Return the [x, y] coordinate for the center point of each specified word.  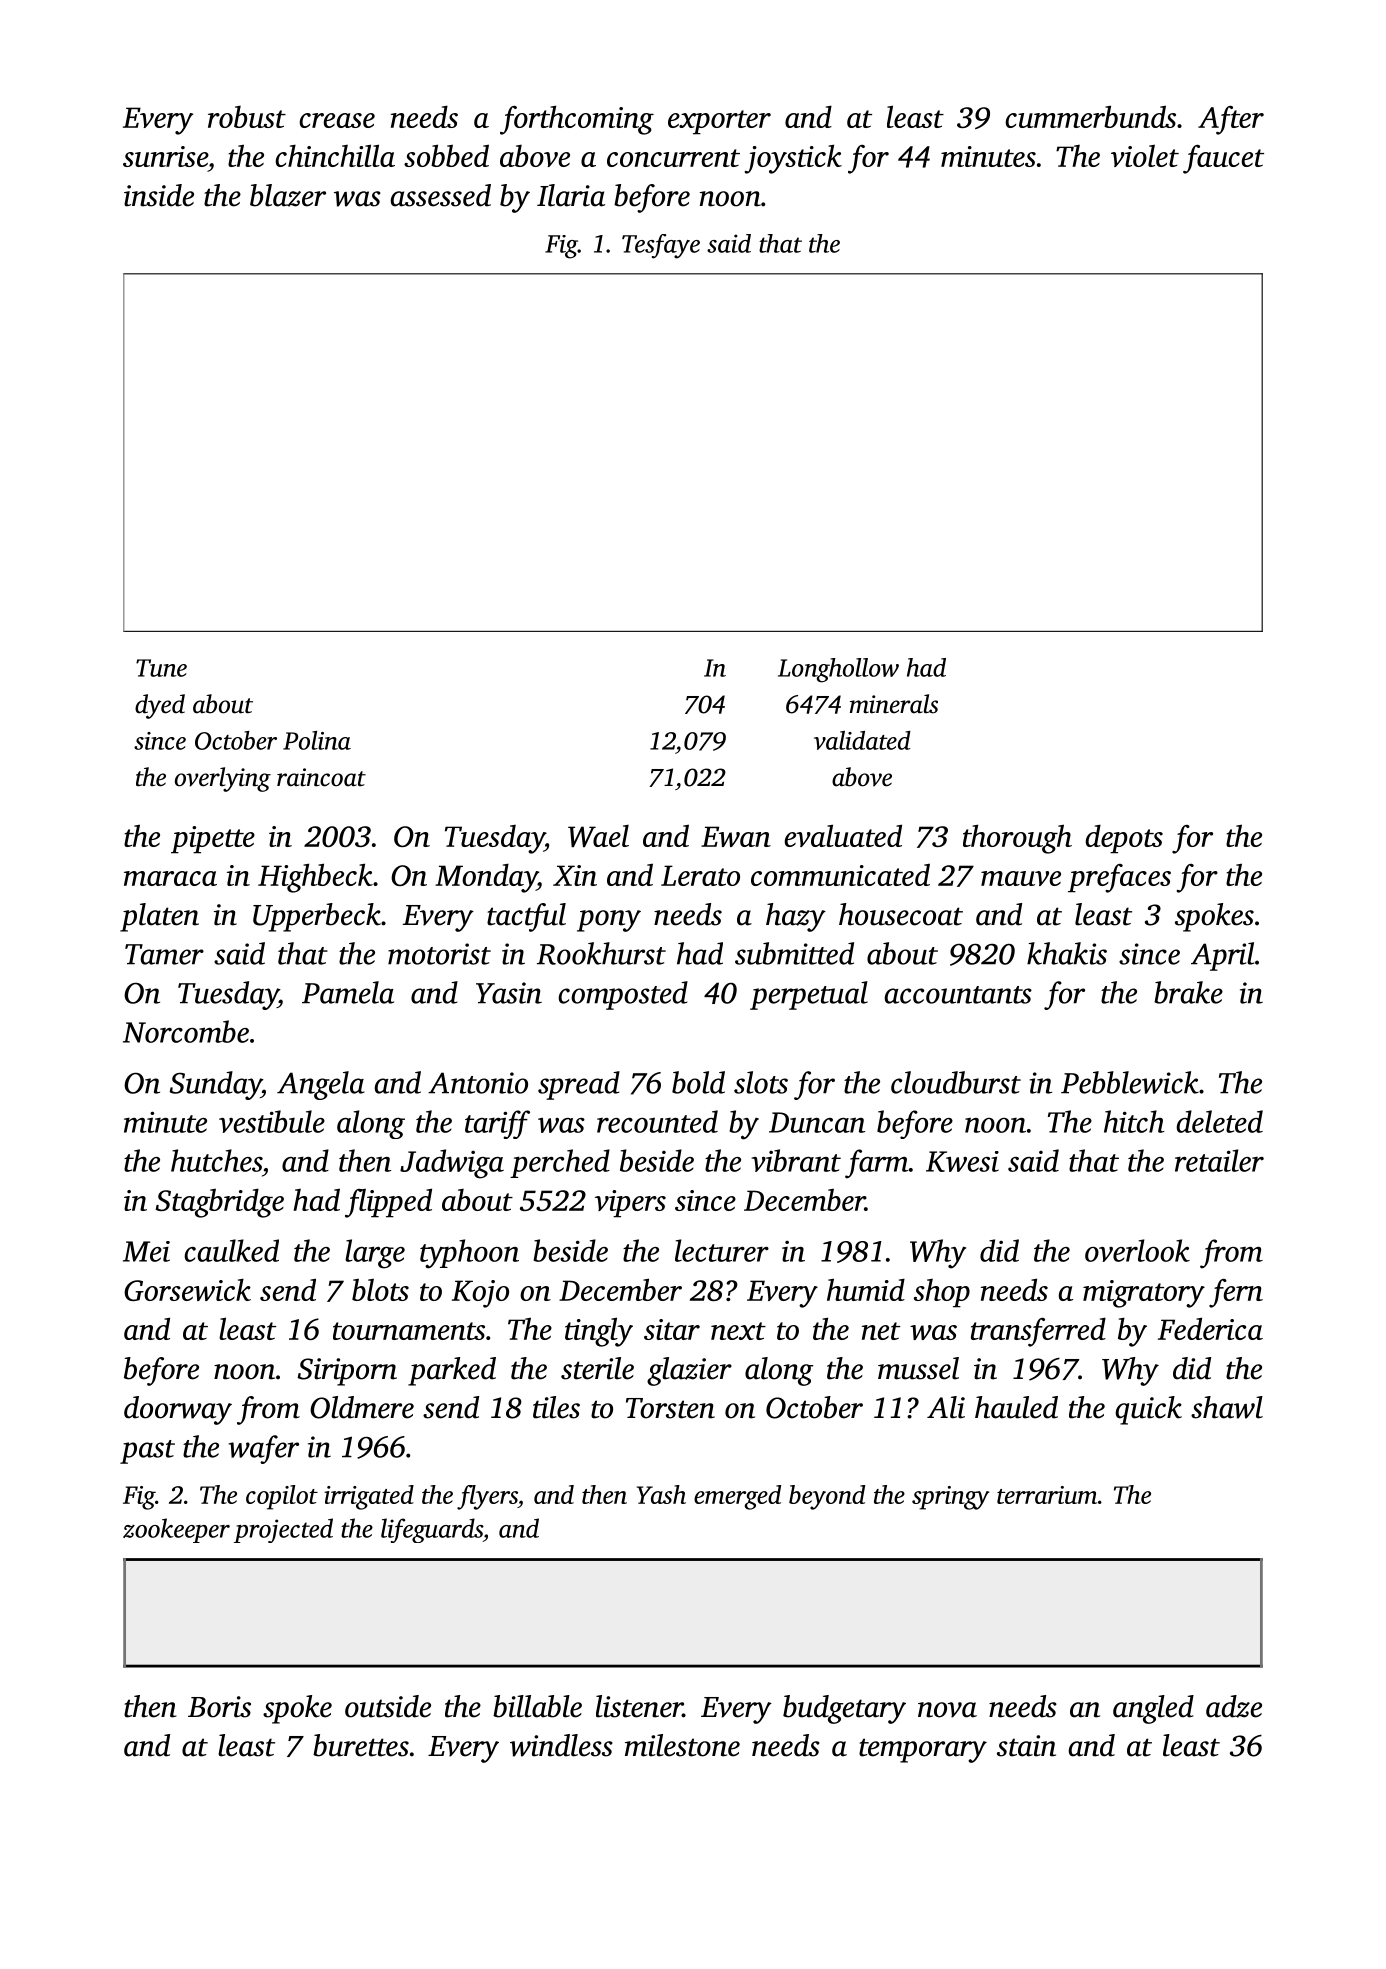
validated [862, 740]
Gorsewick [187, 1289]
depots [1124, 839]
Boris [219, 1707]
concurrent [673, 158]
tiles [556, 1407]
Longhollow [838, 670]
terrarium [1047, 1495]
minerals [894, 704]
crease [337, 120]
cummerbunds [1090, 116]
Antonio [478, 1083]
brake [1188, 992]
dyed [160, 706]
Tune [161, 668]
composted [623, 995]
